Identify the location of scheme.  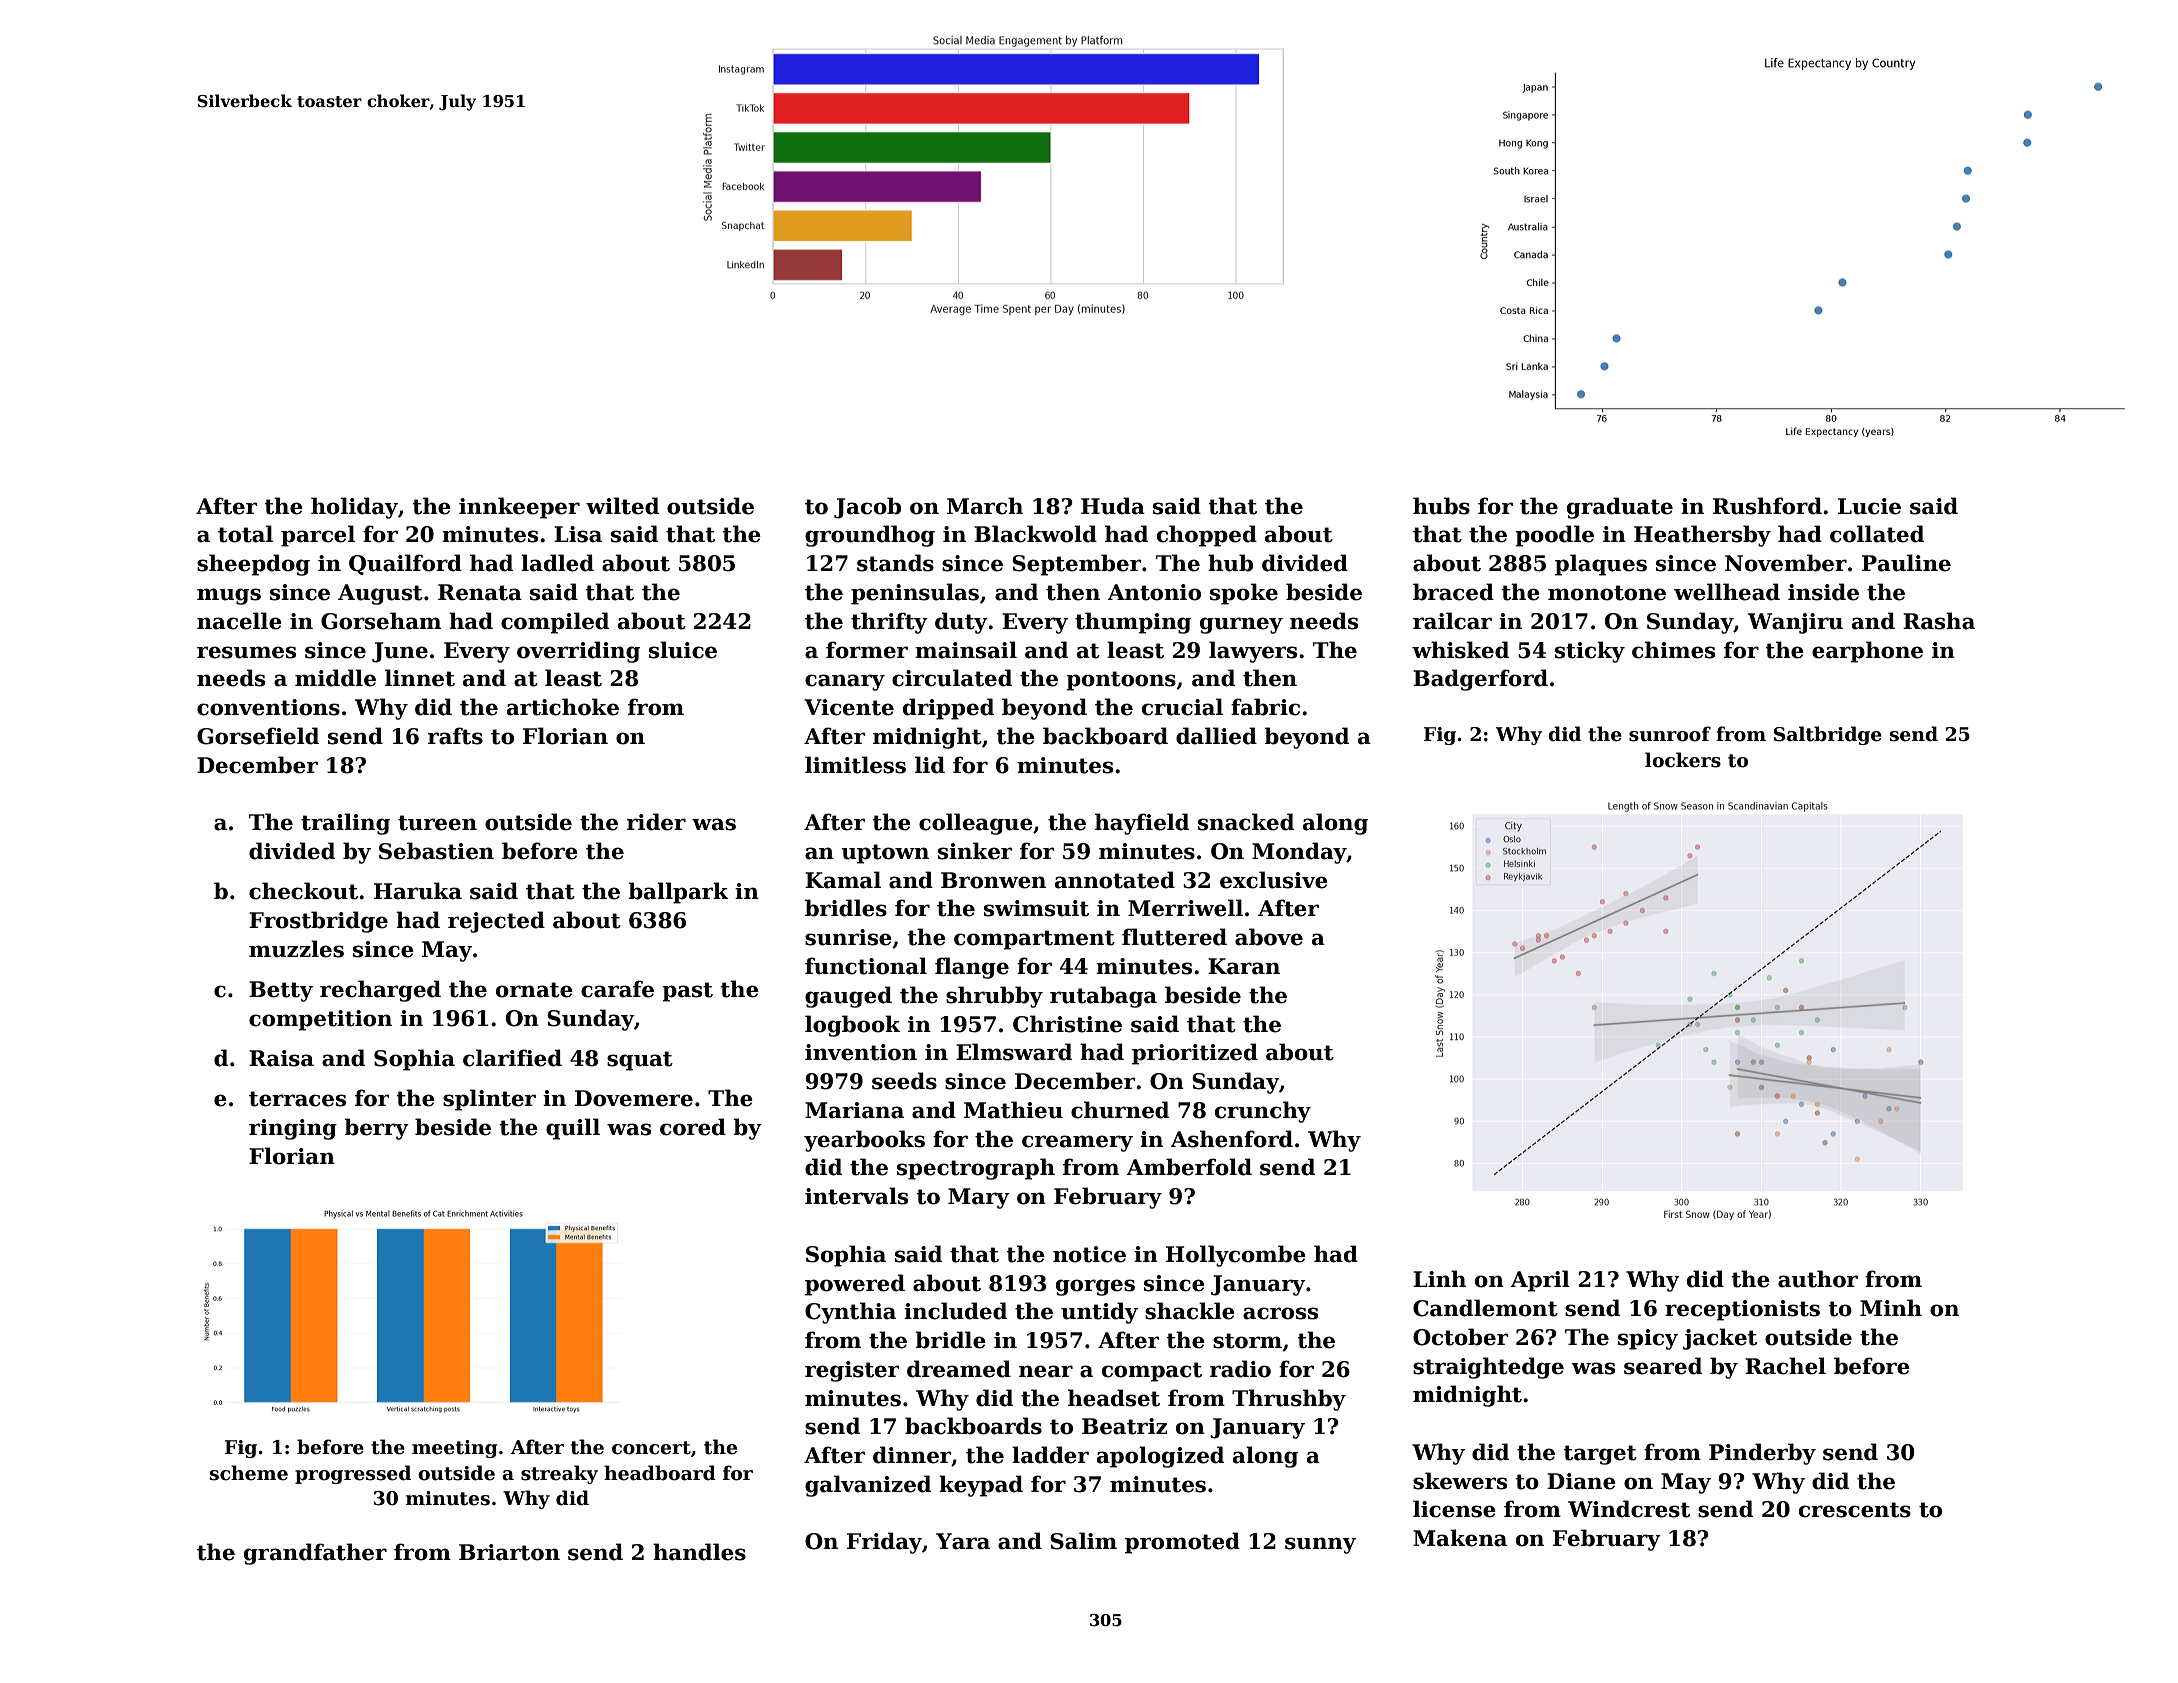
(249, 1473).
